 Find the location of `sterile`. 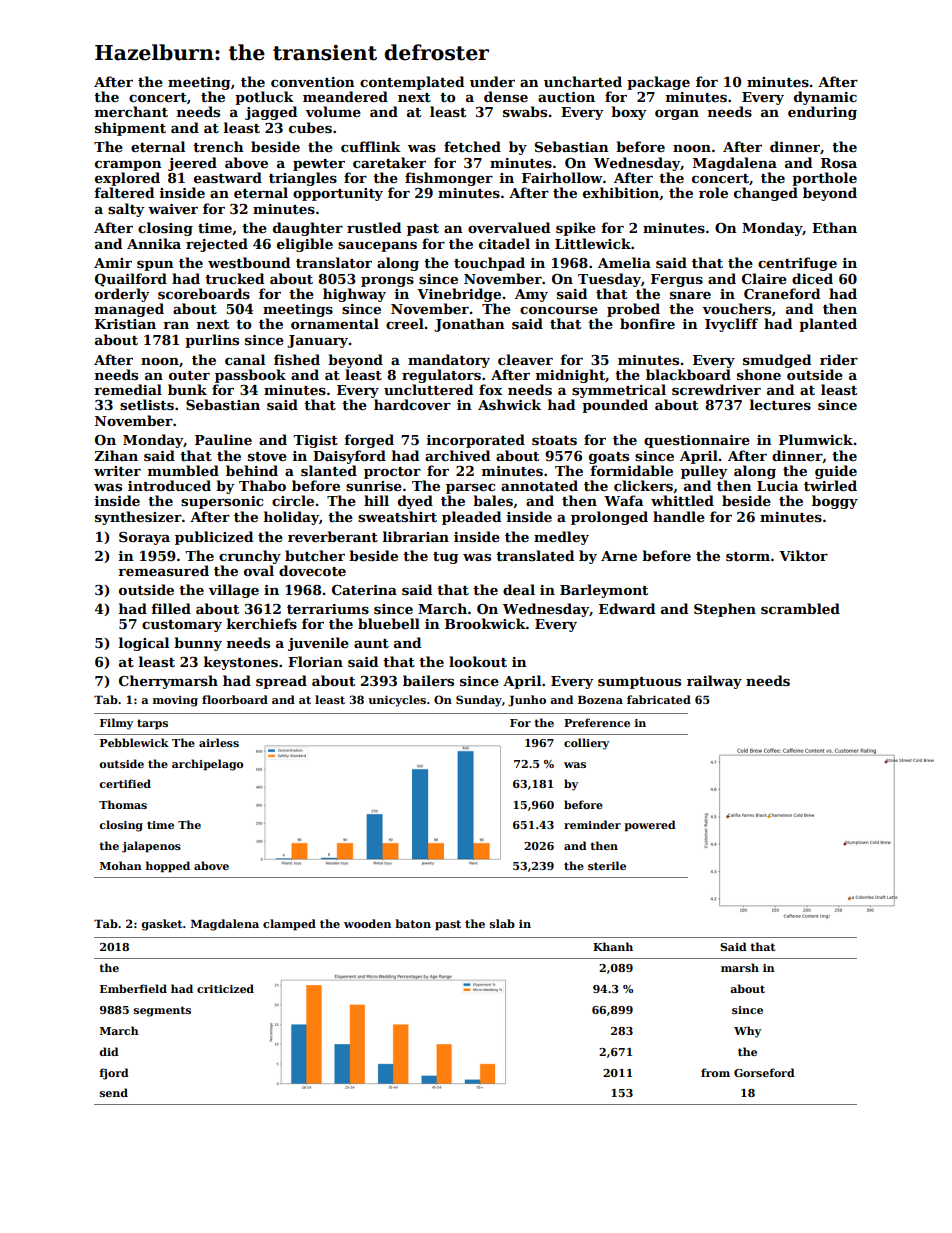

sterile is located at coordinates (607, 865).
